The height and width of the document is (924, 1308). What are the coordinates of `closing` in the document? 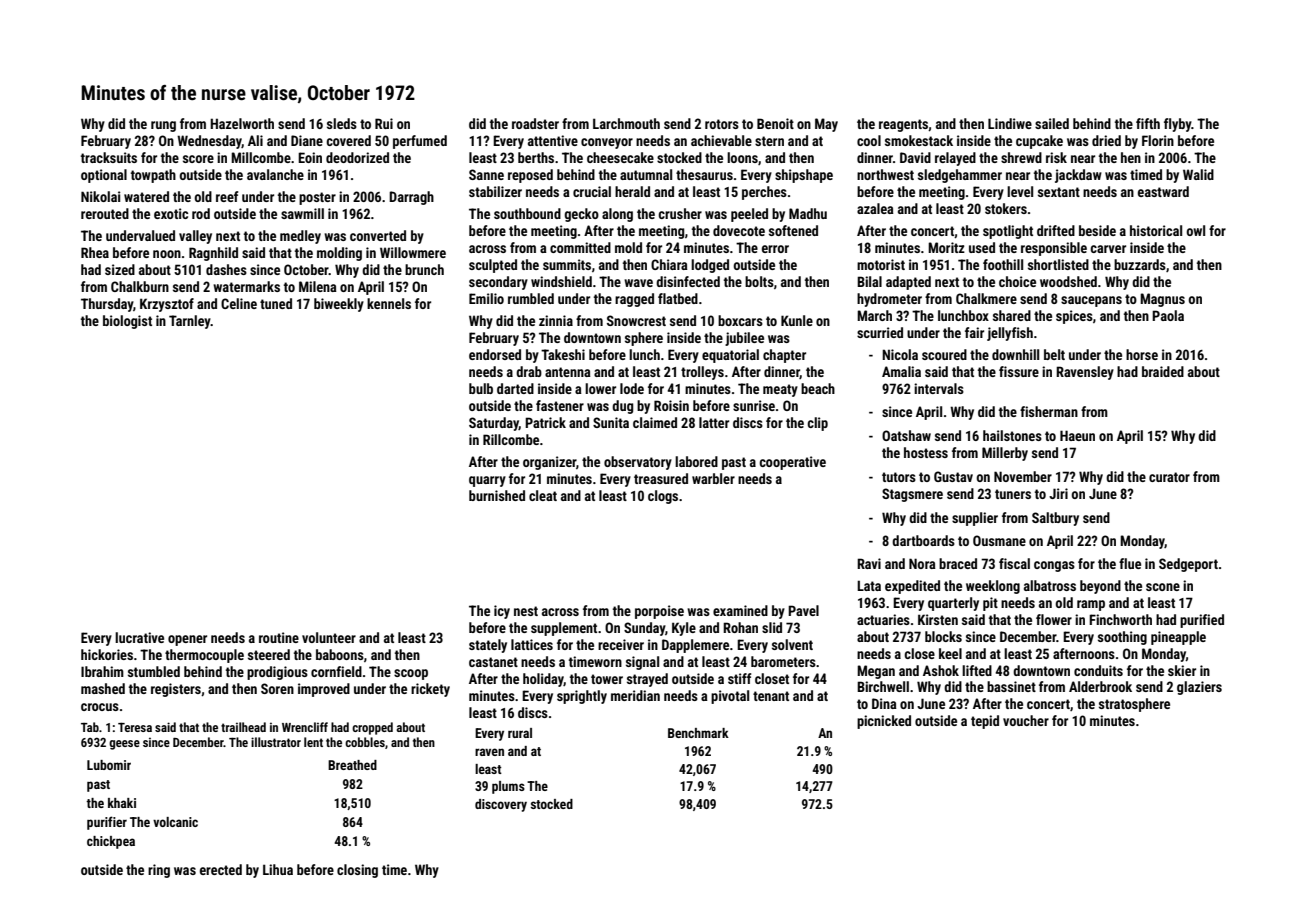 It's located at (357, 871).
